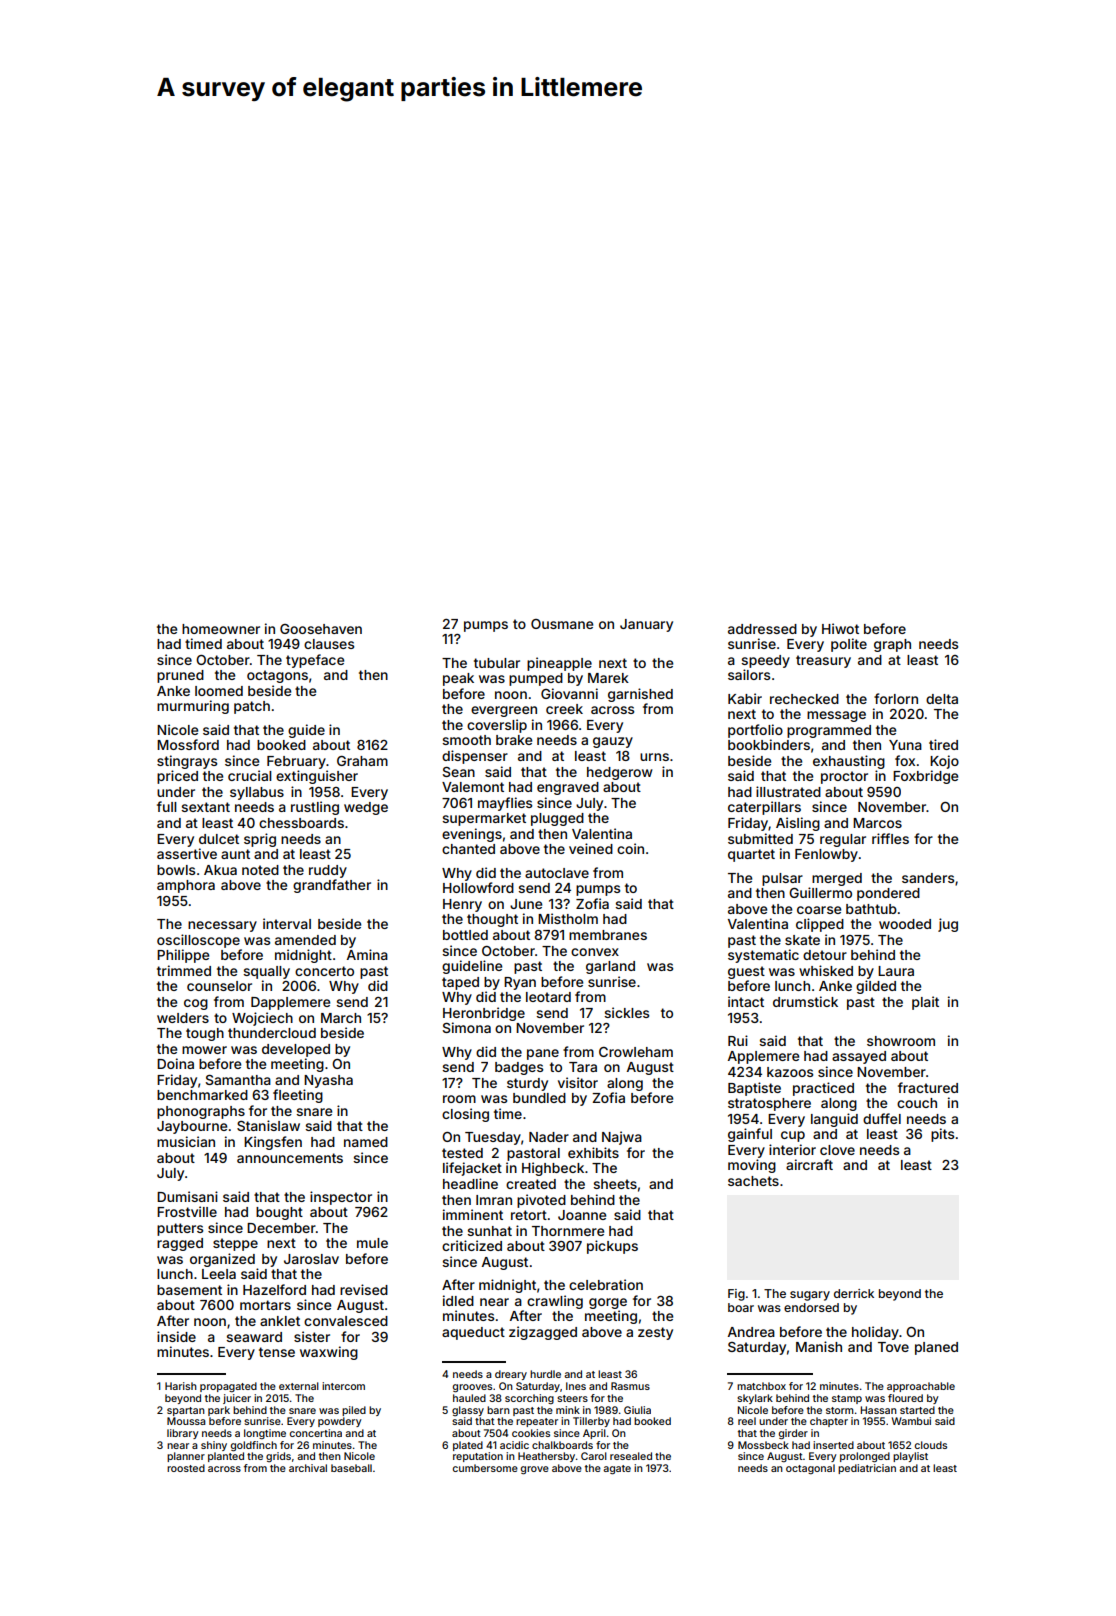 The height and width of the image is (1616, 1116). What do you see at coordinates (925, 777) in the image?
I see `Foxbridge` at bounding box center [925, 777].
